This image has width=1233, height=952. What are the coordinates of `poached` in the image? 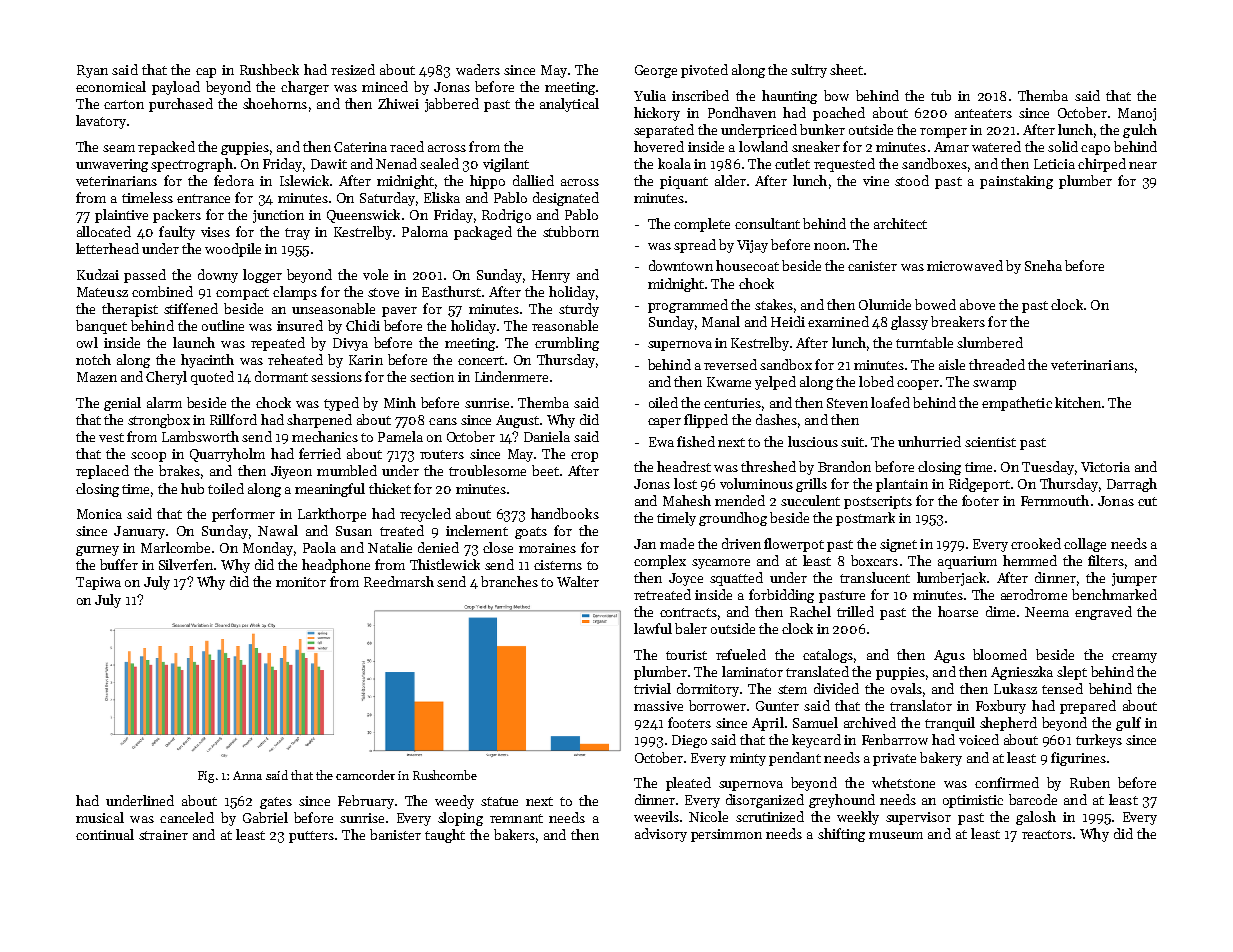 It's located at (839, 114).
